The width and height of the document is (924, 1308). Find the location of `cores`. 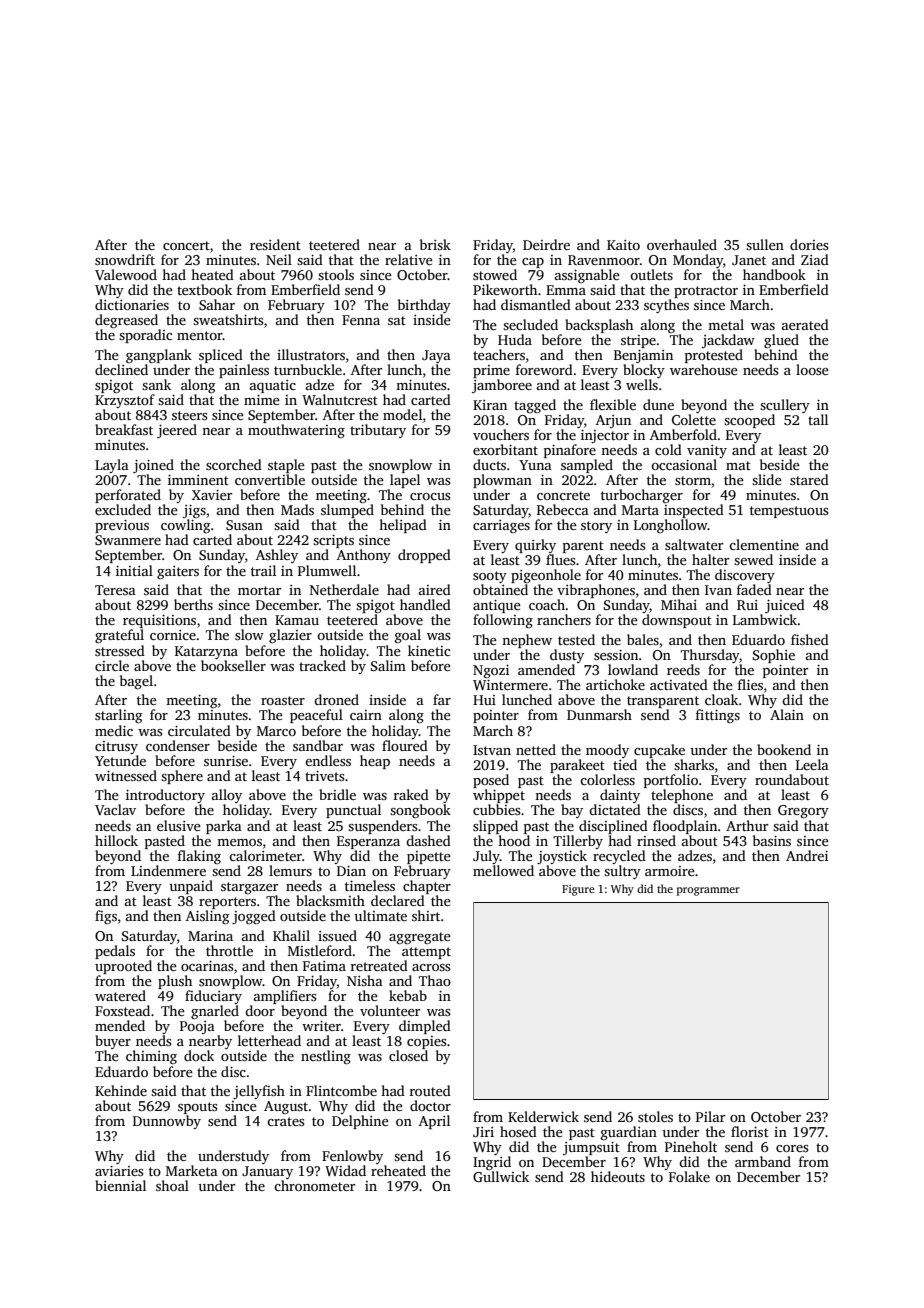

cores is located at coordinates (792, 1148).
